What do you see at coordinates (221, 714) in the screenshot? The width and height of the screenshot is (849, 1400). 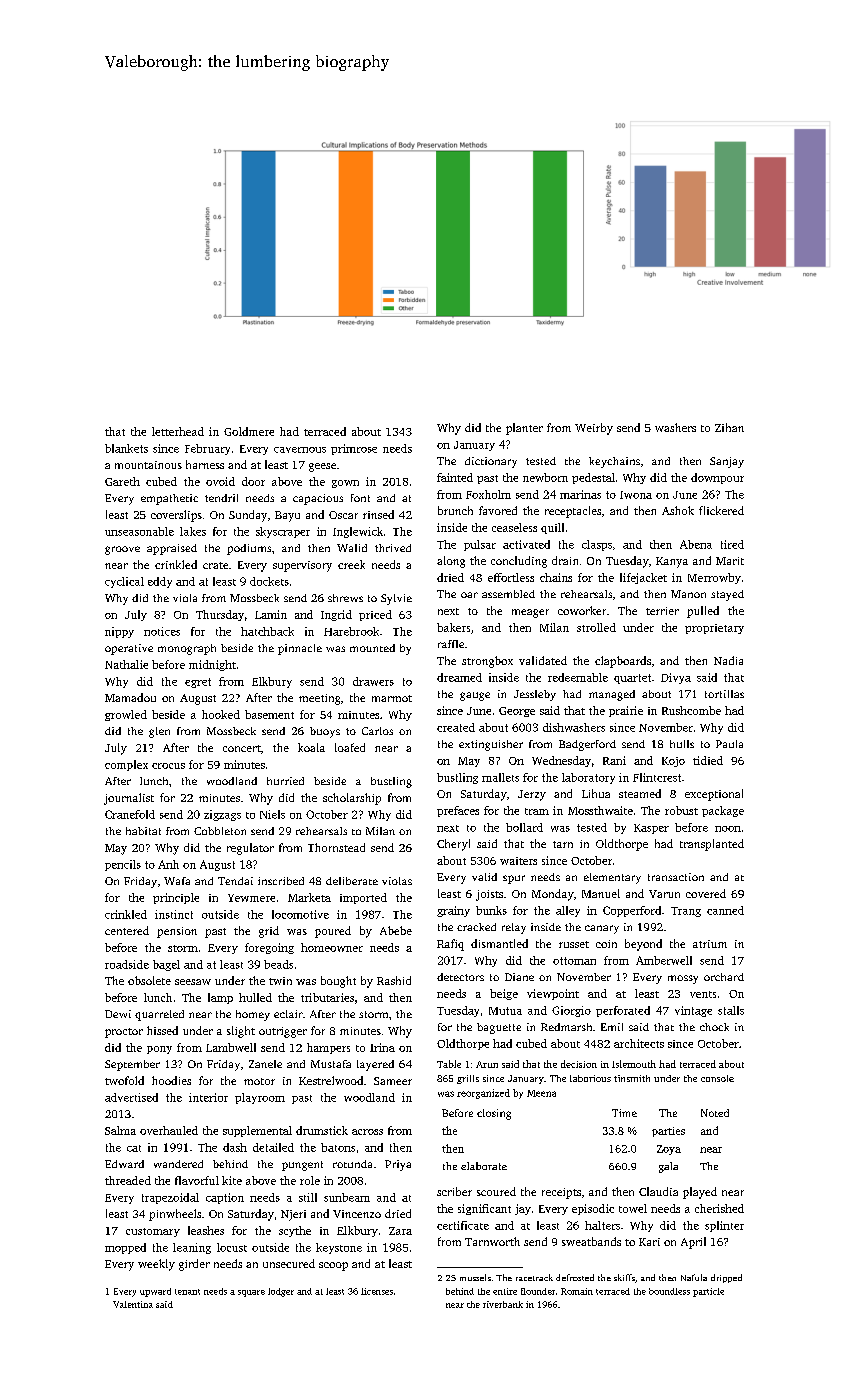 I see `hooked` at bounding box center [221, 714].
